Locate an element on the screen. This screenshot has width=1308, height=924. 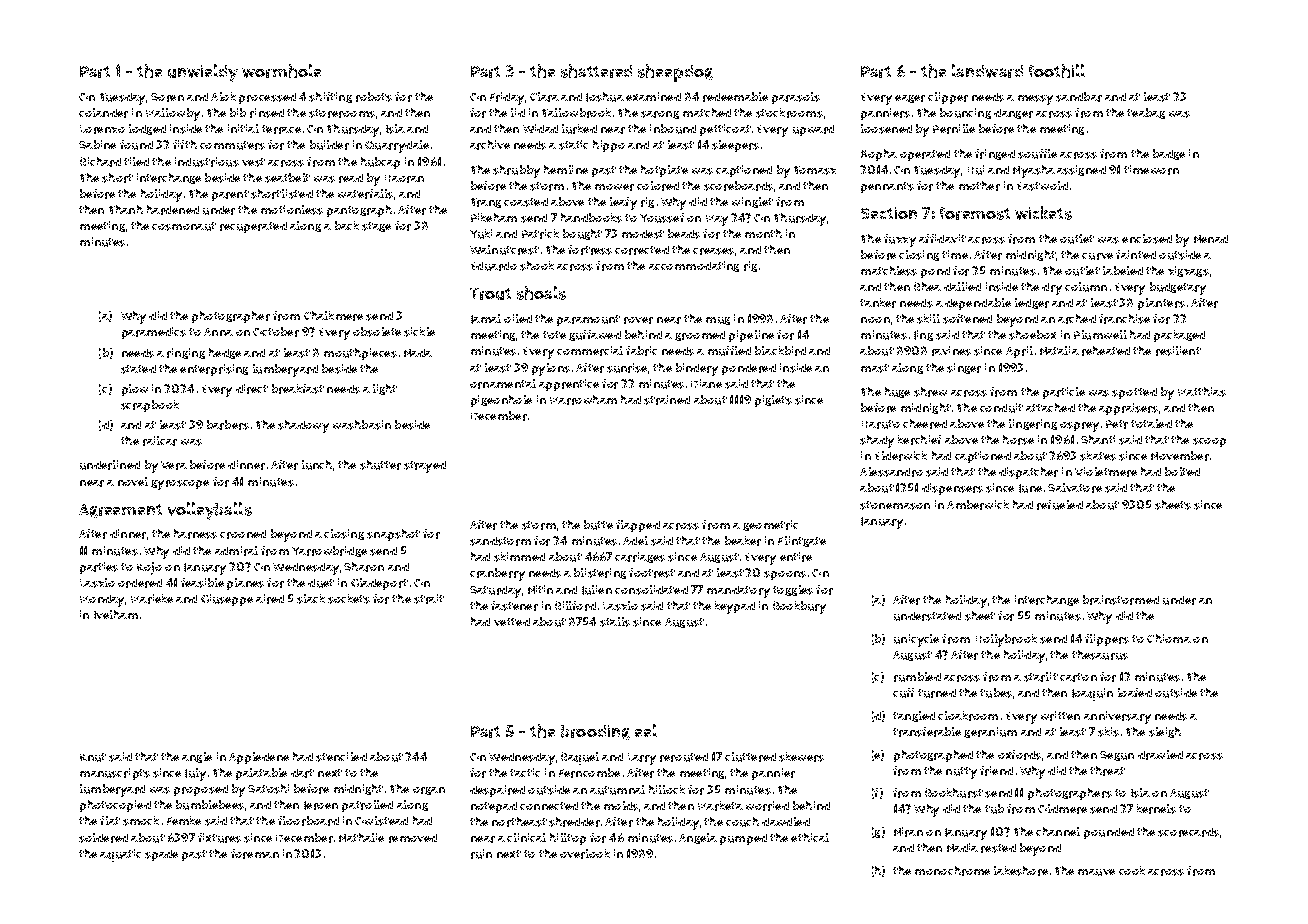
mandatory is located at coordinates (738, 592).
